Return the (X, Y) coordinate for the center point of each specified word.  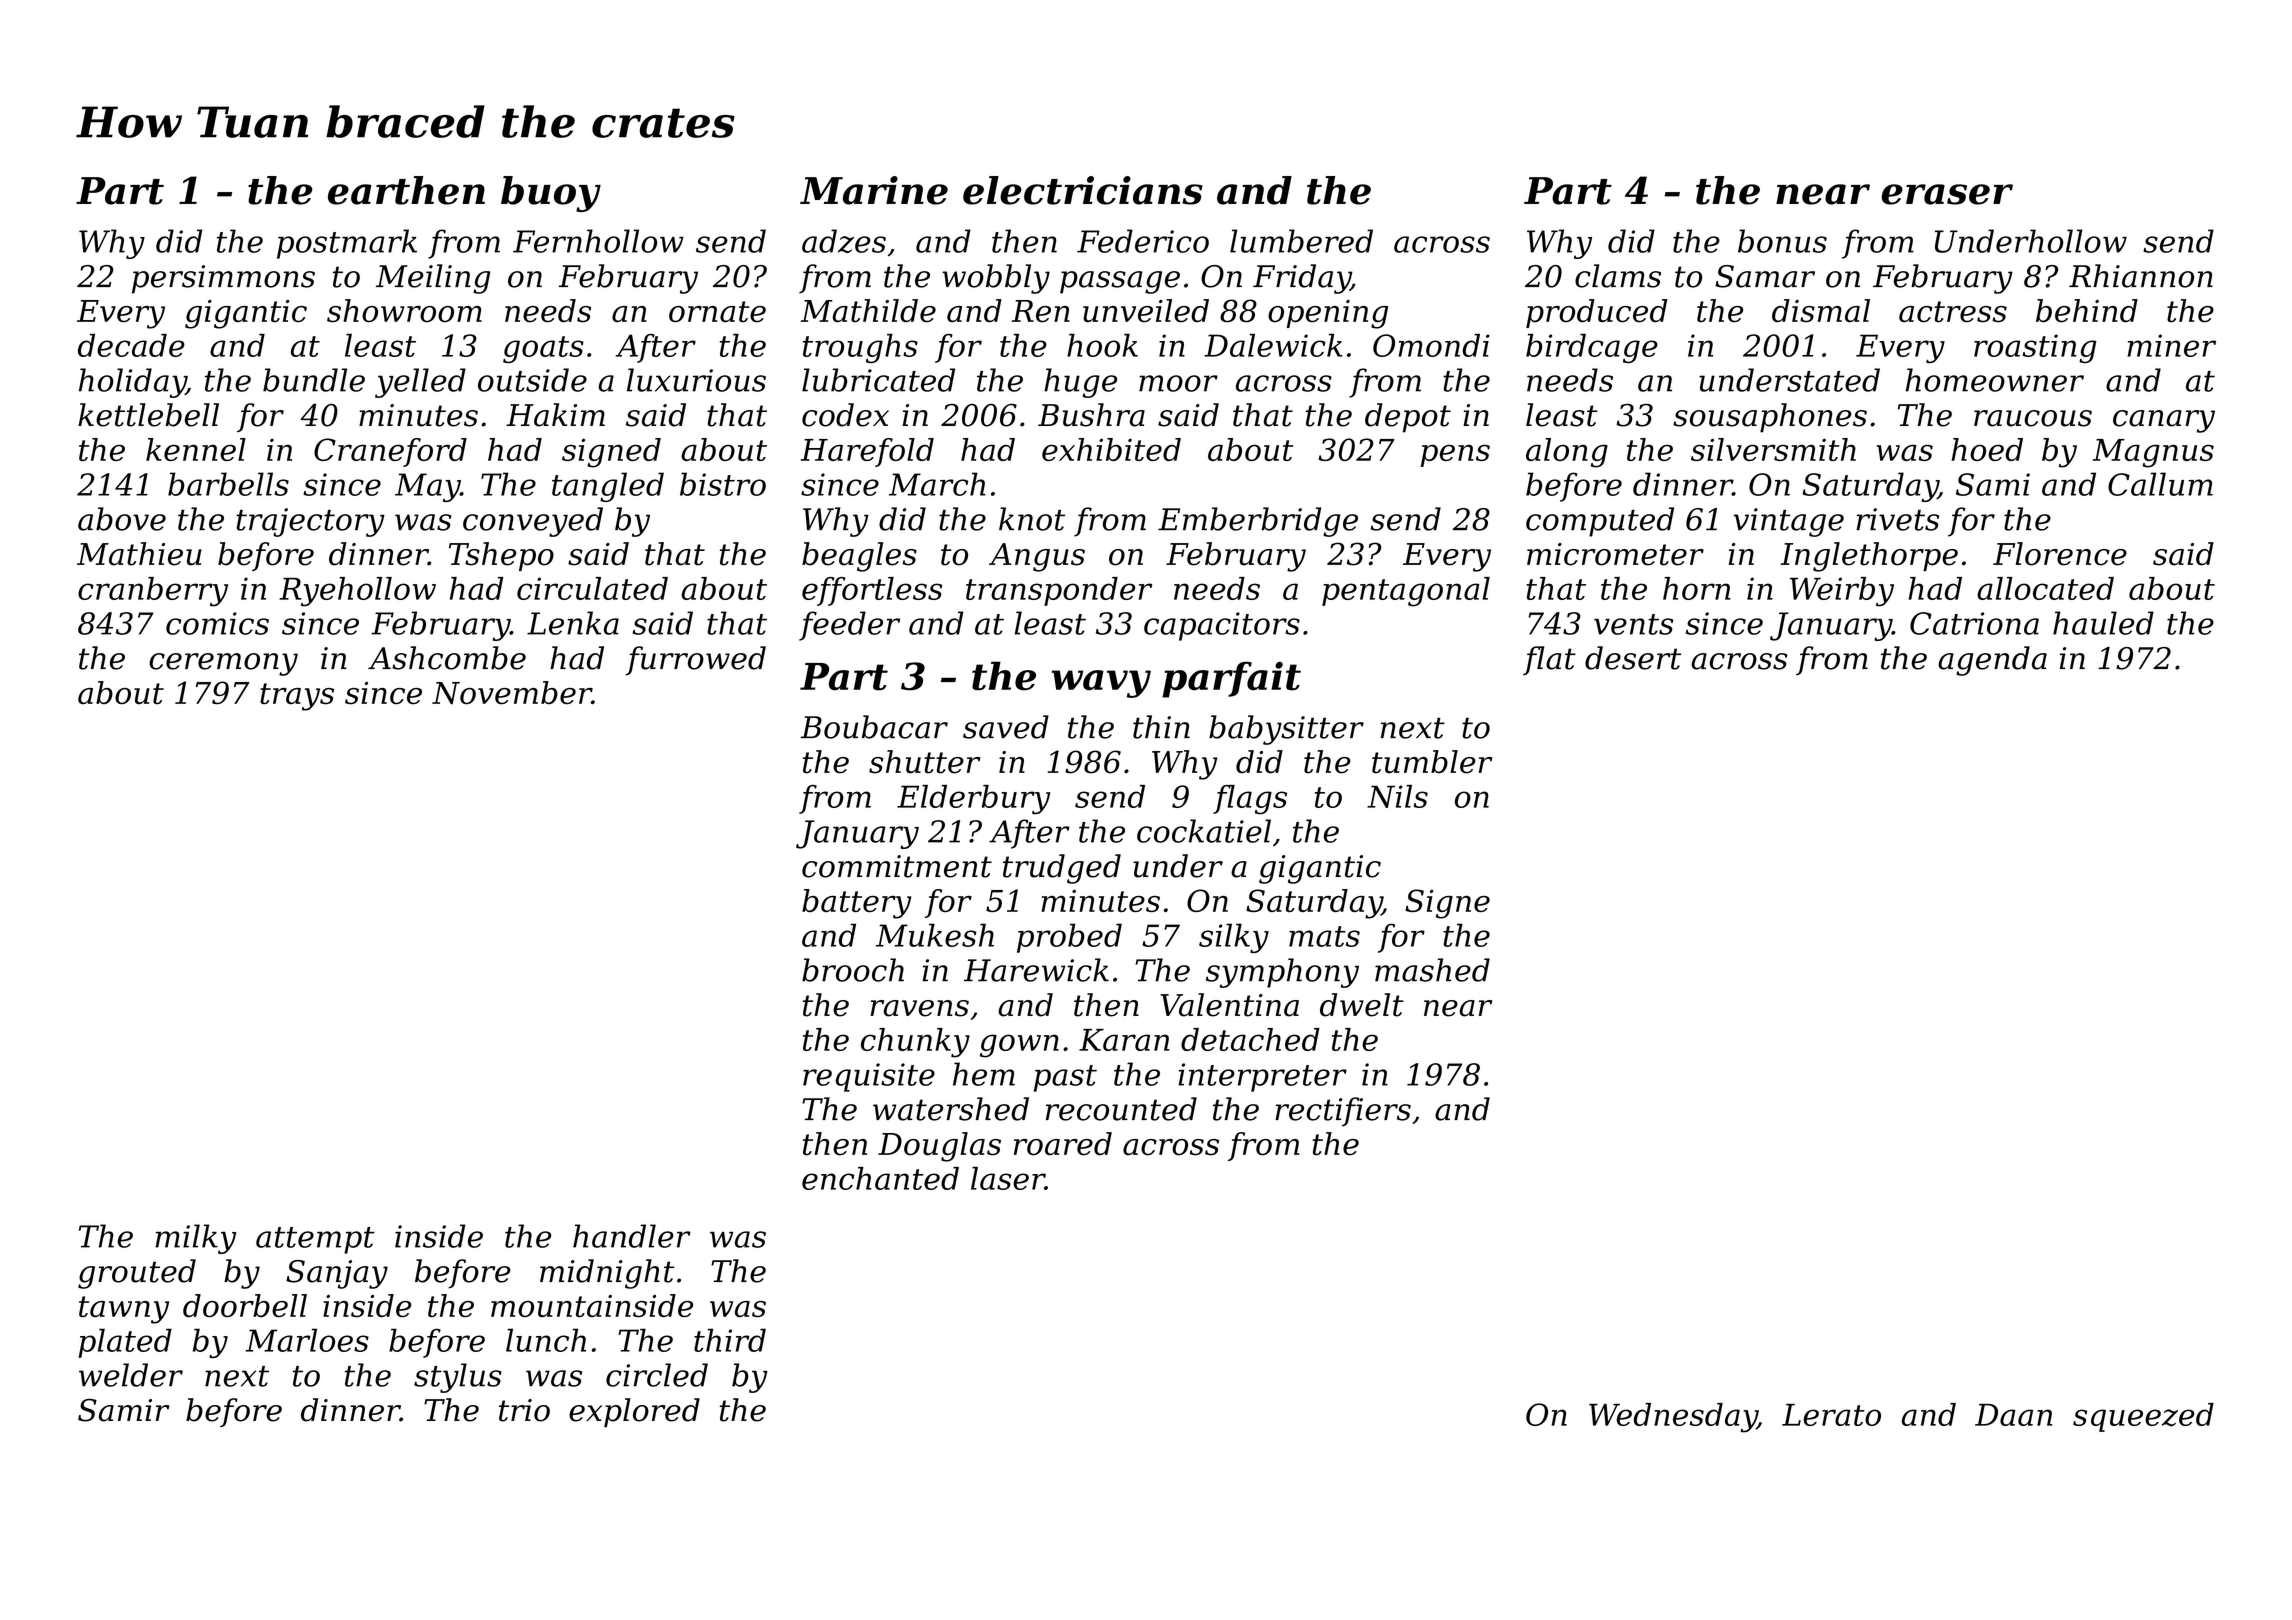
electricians (1083, 190)
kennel (196, 449)
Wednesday (1673, 1418)
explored (634, 1412)
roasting (2035, 348)
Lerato (1831, 1415)
